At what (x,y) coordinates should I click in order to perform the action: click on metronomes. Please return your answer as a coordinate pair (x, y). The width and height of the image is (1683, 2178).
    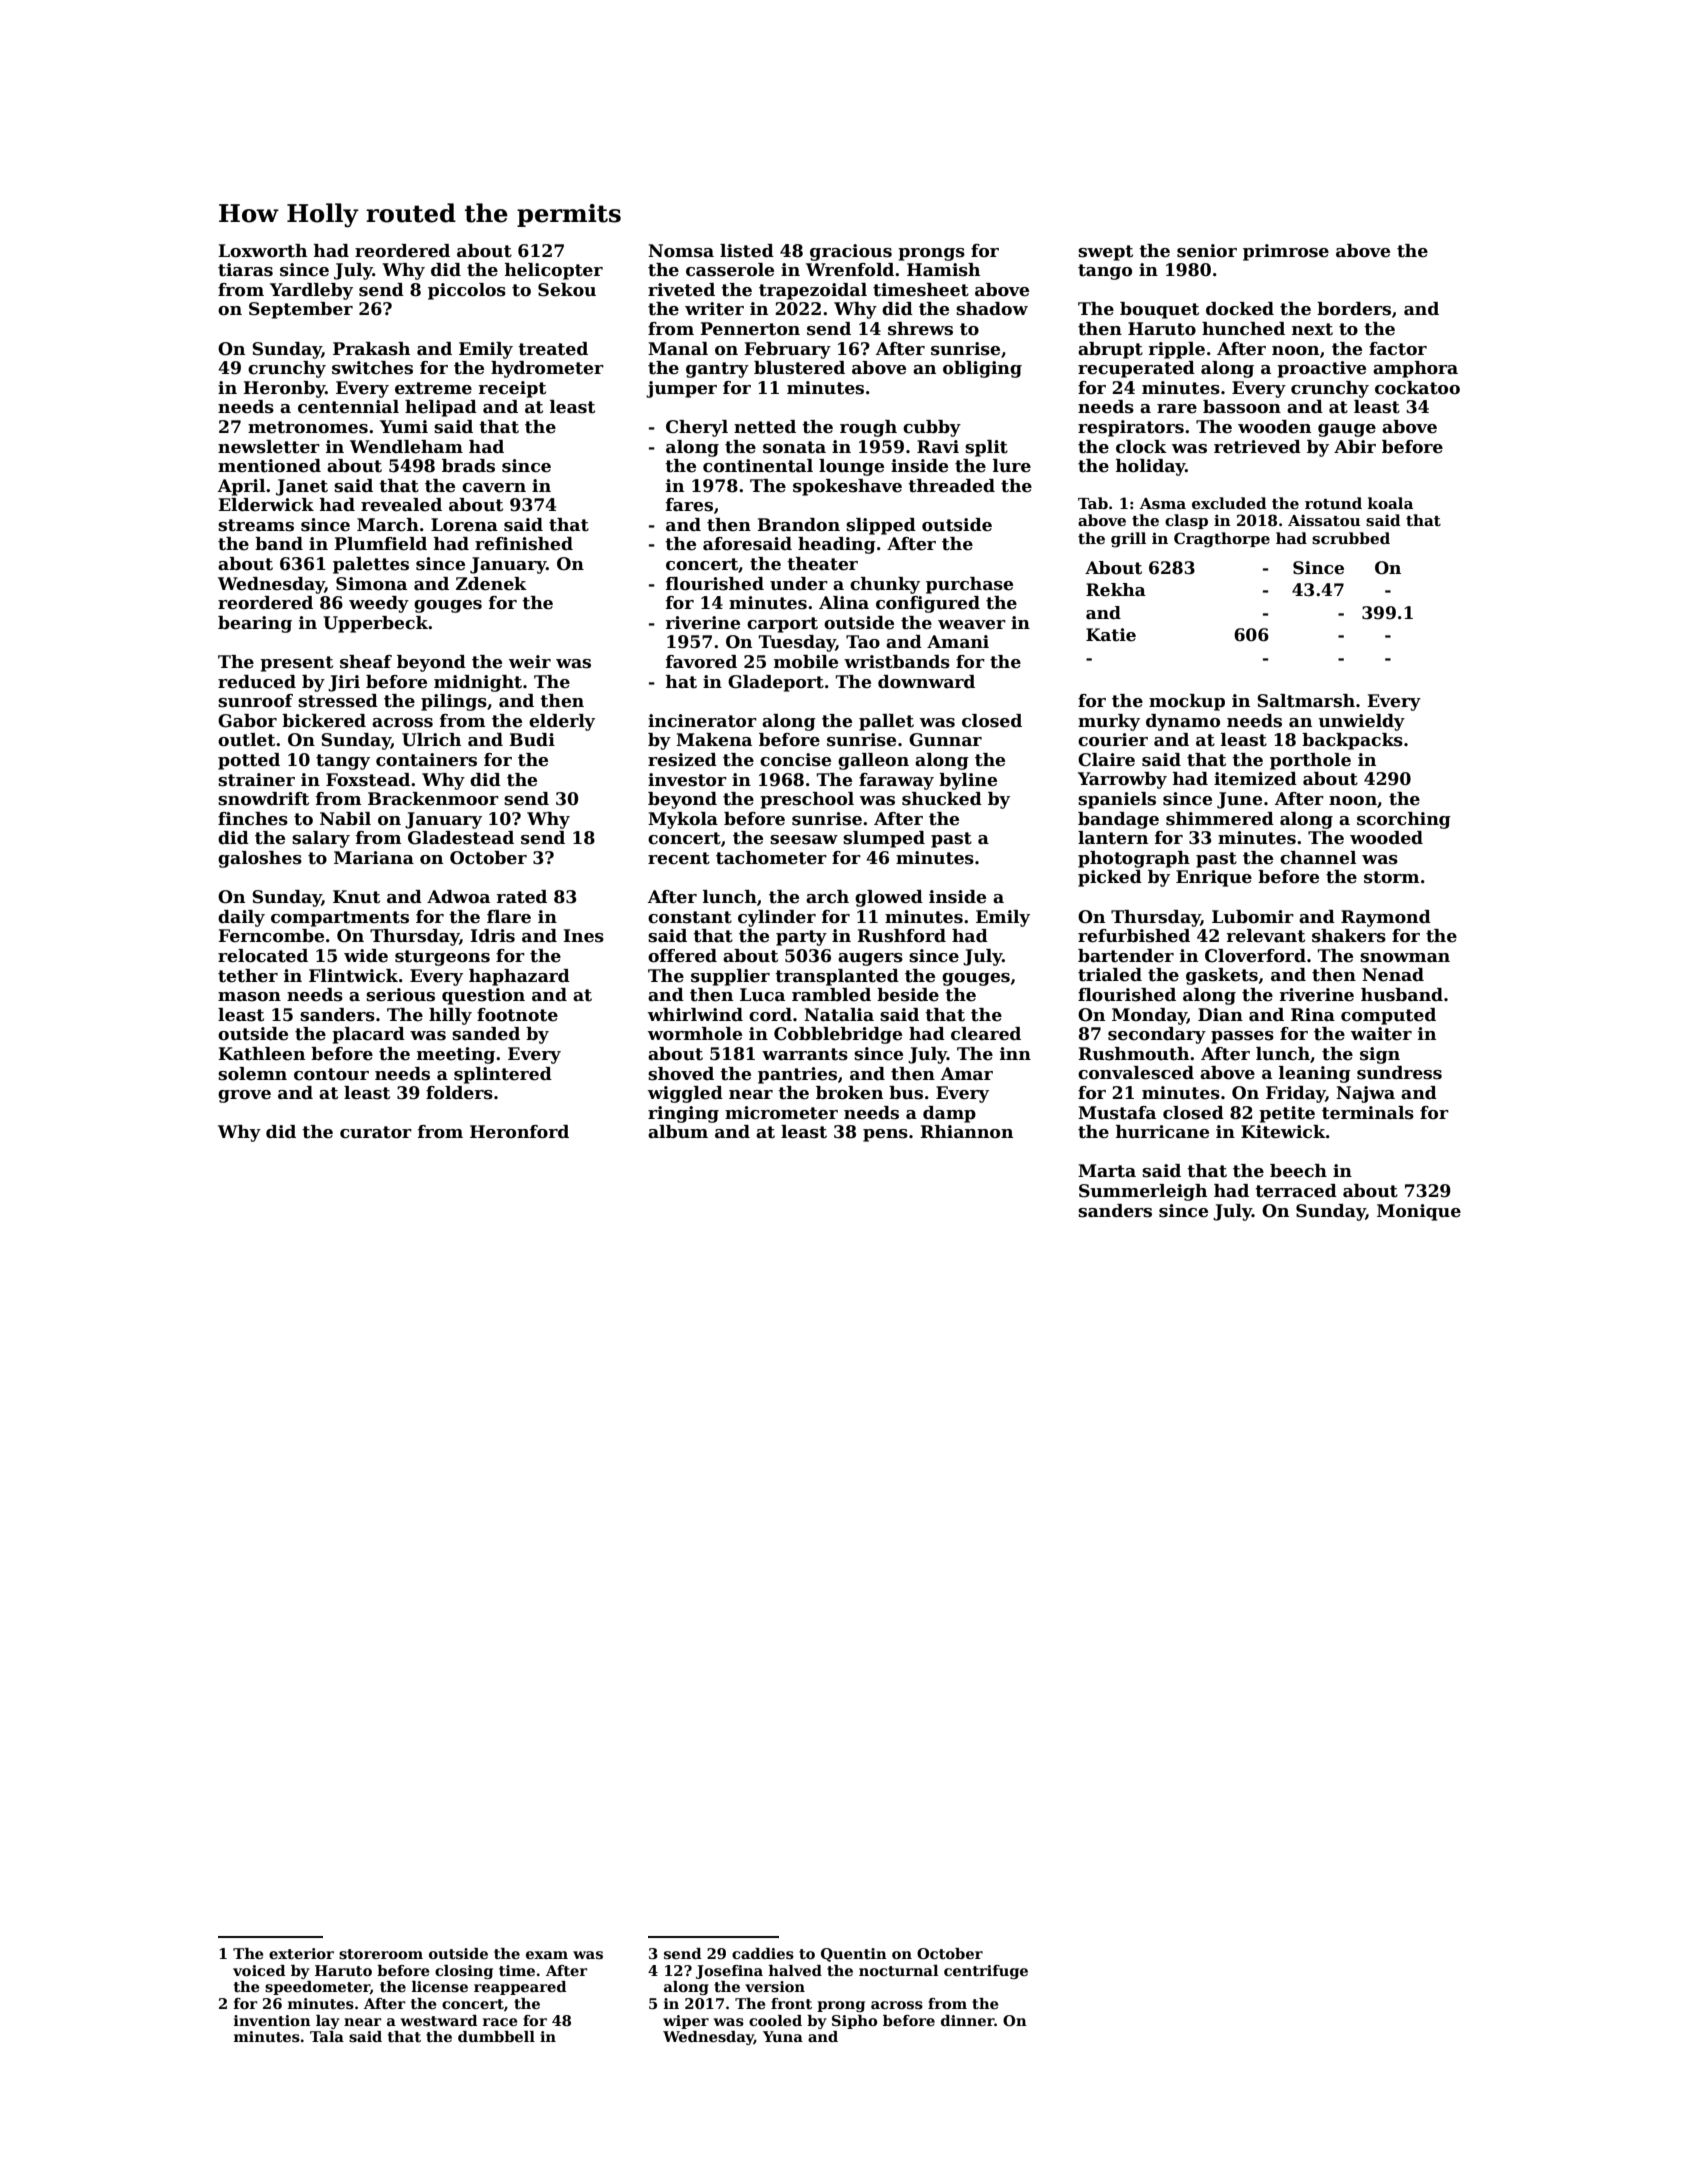
    Looking at the image, I should click on (308, 427).
